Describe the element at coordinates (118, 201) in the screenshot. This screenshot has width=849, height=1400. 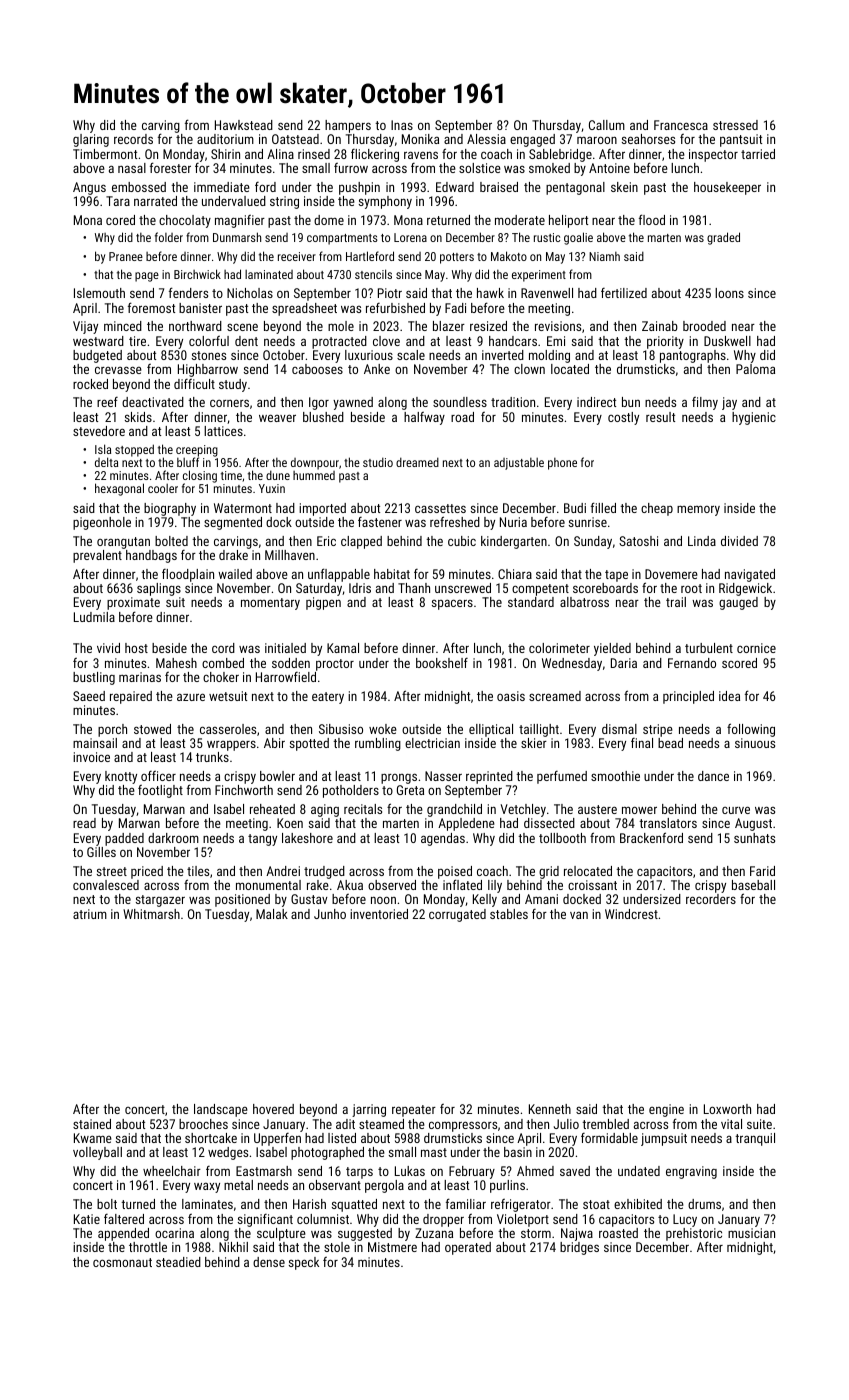
I see `Tara` at that location.
